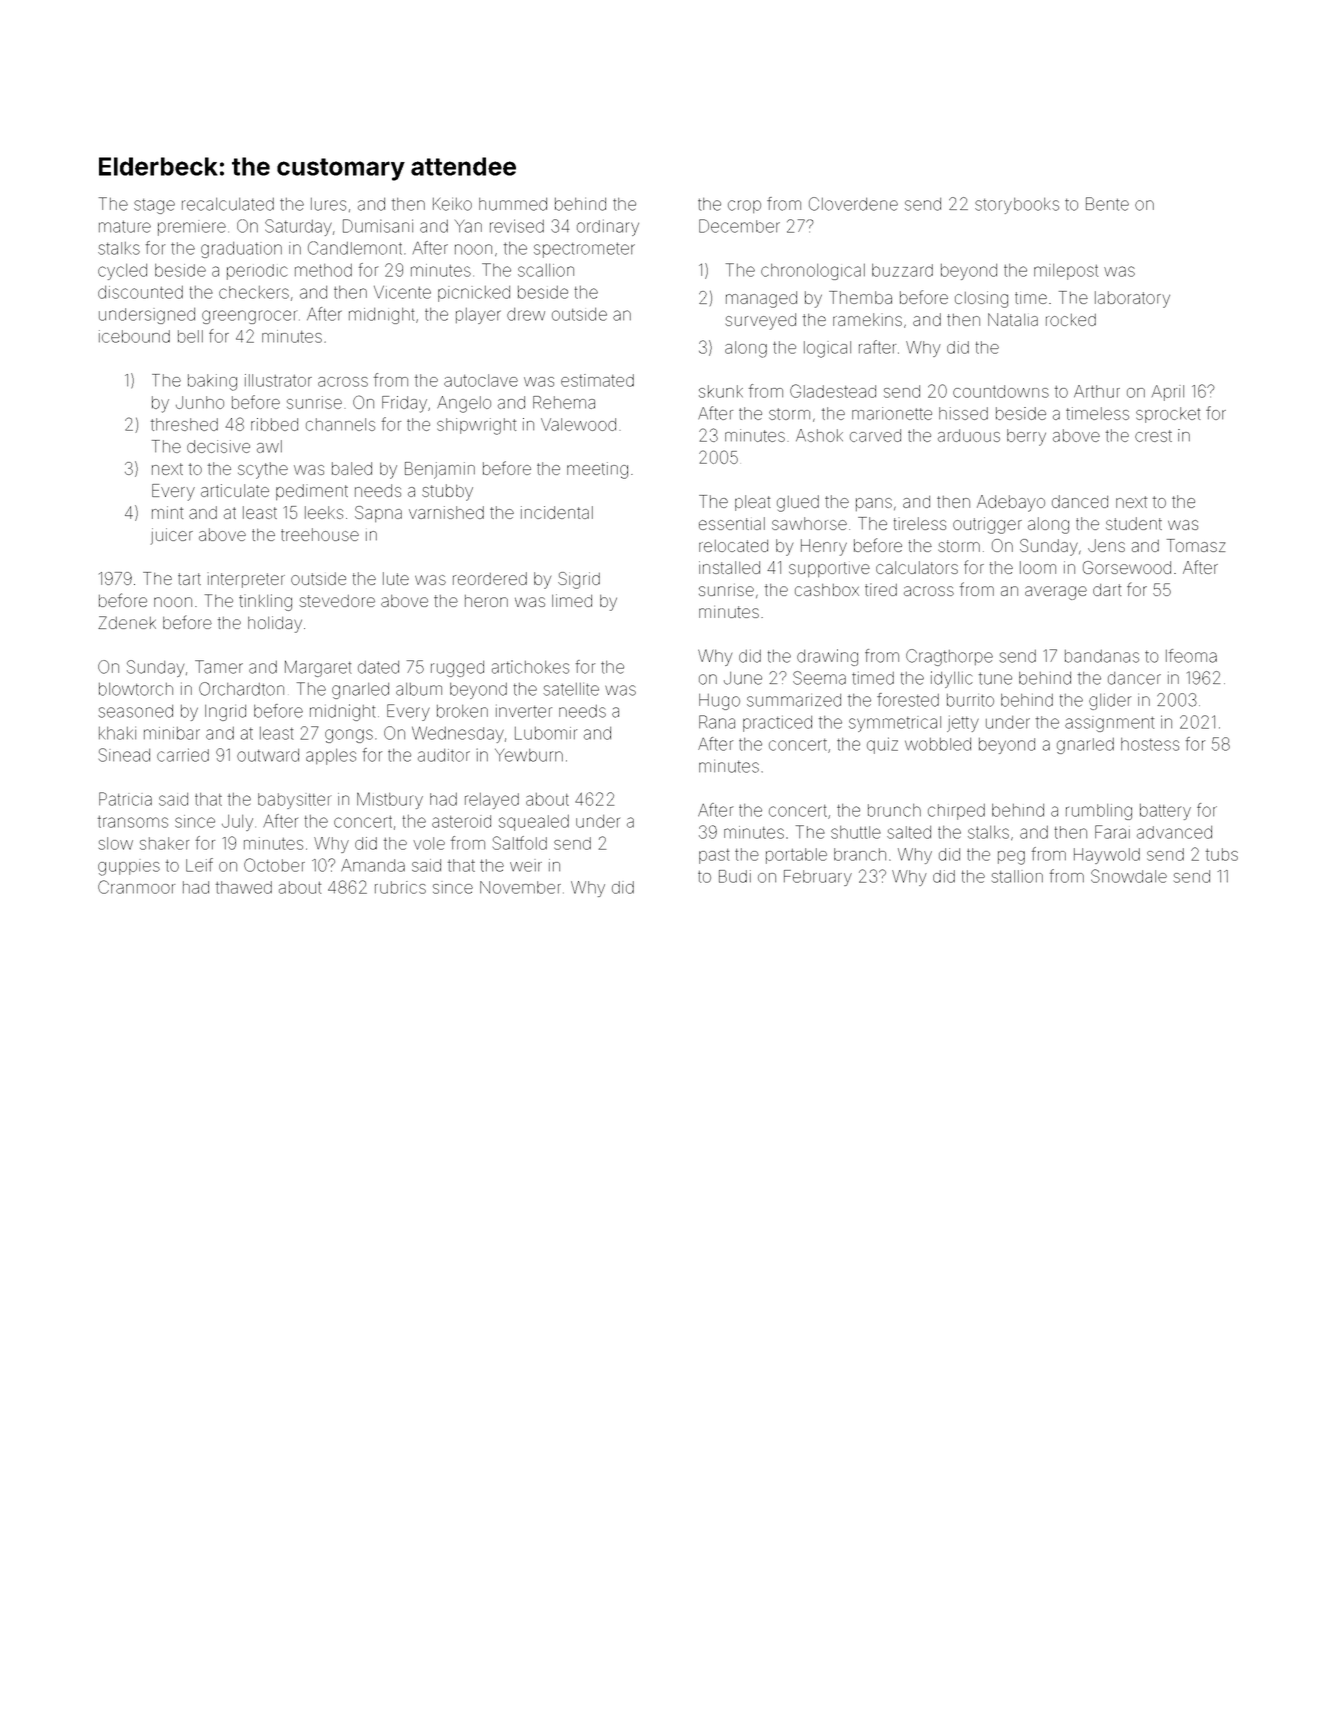  I want to click on tireless, so click(920, 523).
